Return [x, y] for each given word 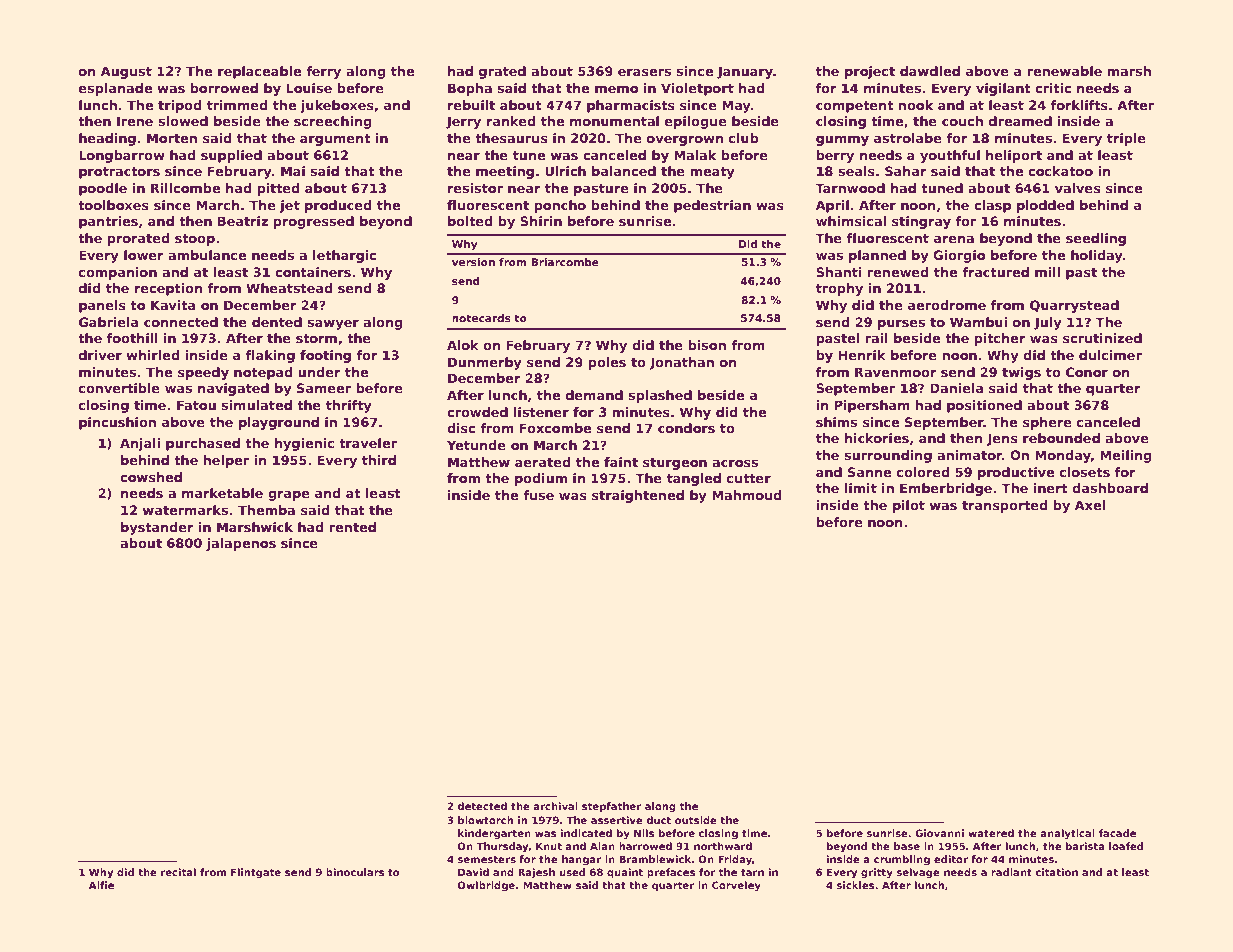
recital [178, 872]
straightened [638, 496]
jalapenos [241, 544]
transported [1004, 506]
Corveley [736, 886]
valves [1078, 188]
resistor [475, 188]
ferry [323, 72]
